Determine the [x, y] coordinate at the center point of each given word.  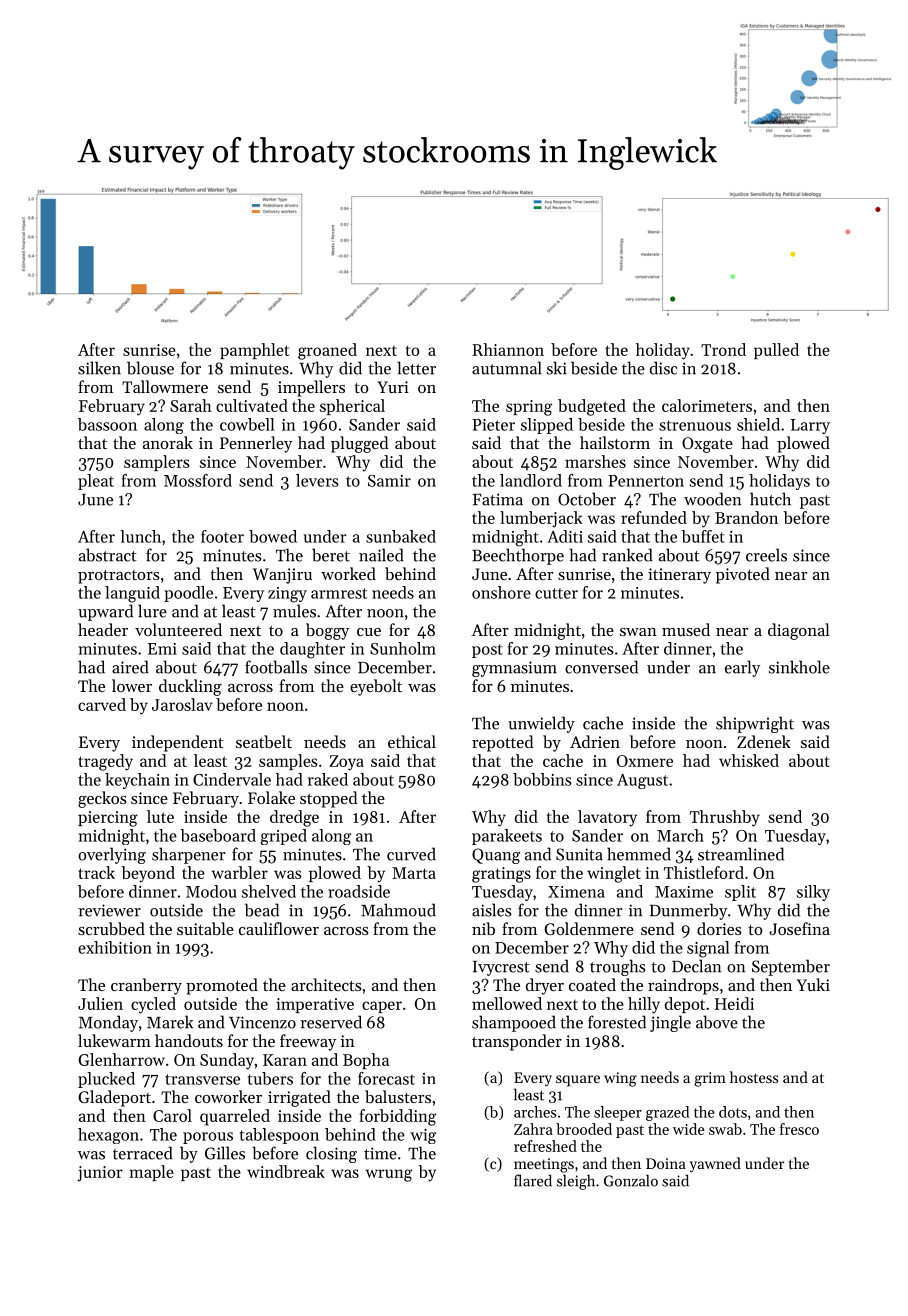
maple [151, 1173]
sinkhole [799, 667]
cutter [556, 593]
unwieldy [541, 724]
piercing [108, 819]
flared [533, 1180]
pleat [96, 482]
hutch [770, 499]
